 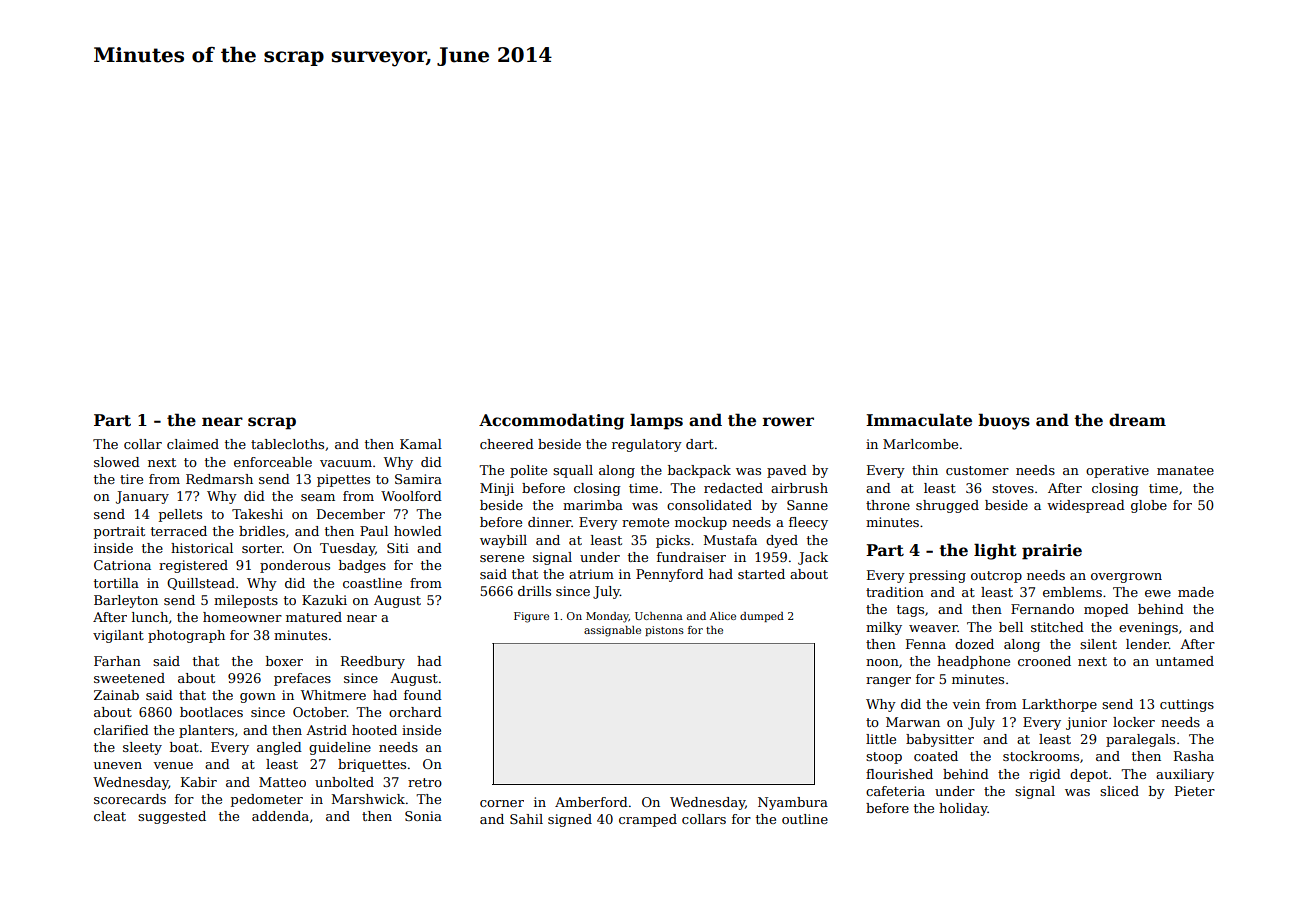 What do you see at coordinates (129, 678) in the screenshot?
I see `sweetened` at bounding box center [129, 678].
